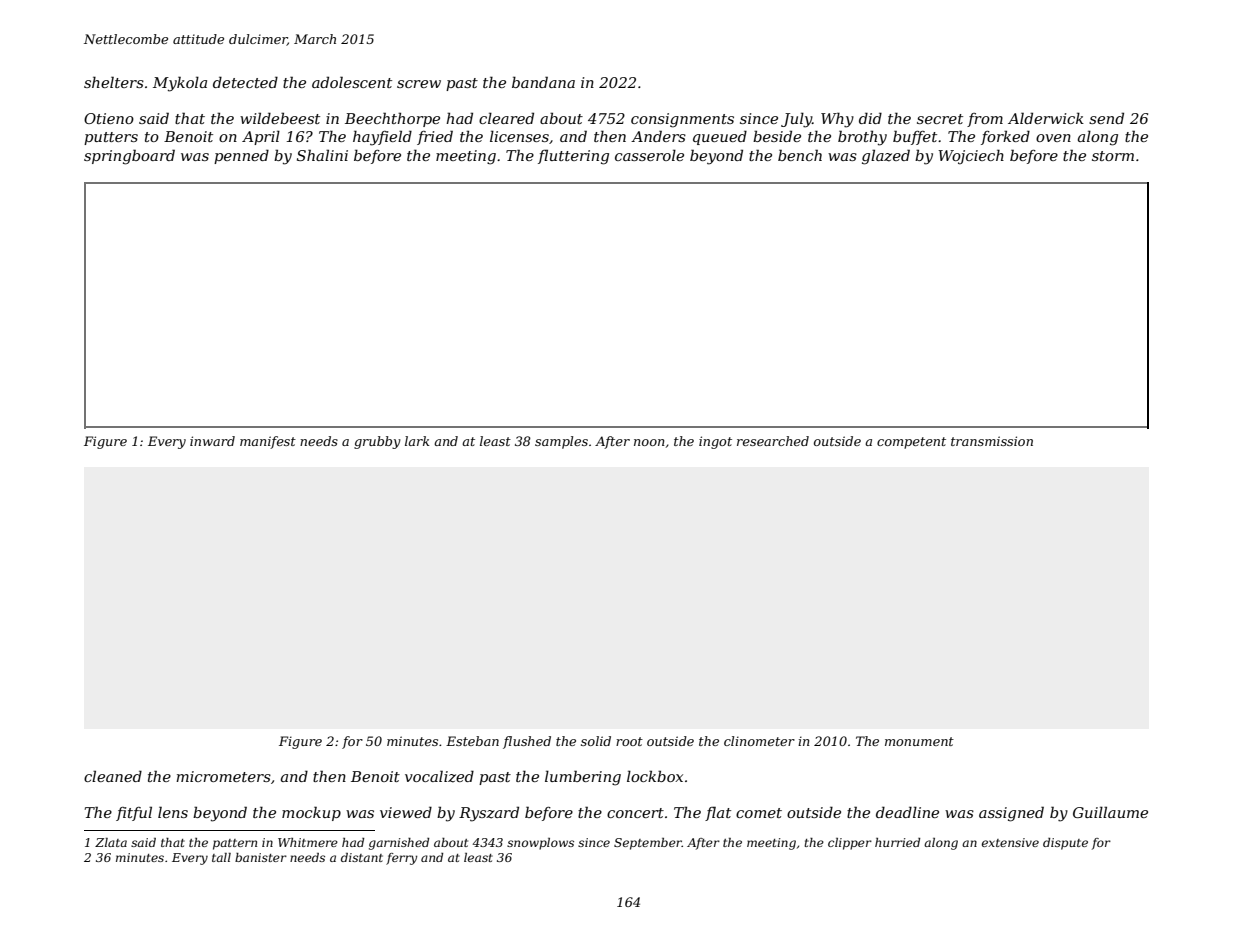 The image size is (1233, 952). Describe the element at coordinates (1106, 118) in the document. I see `send` at that location.
